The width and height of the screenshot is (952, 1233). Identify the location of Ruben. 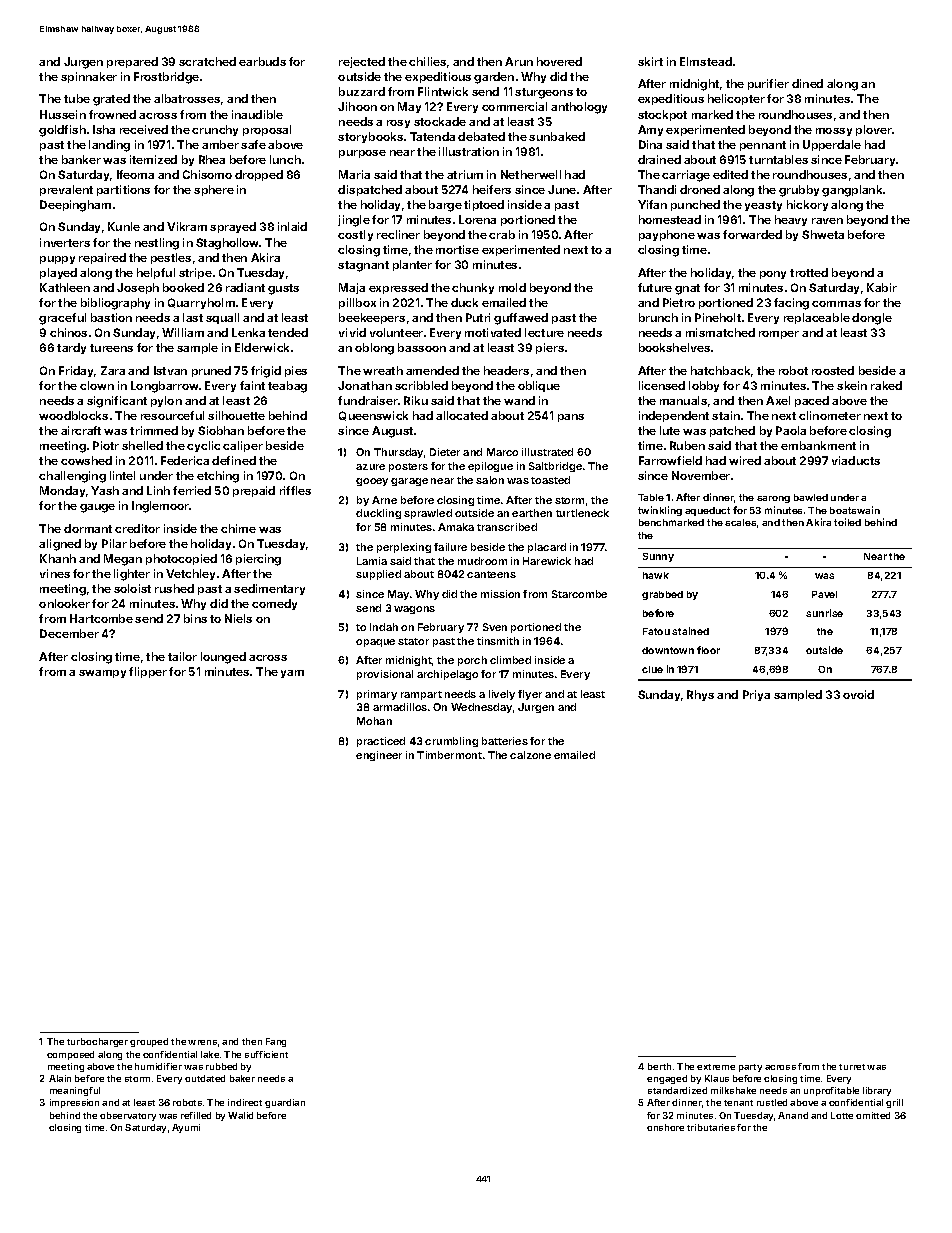
(687, 445).
